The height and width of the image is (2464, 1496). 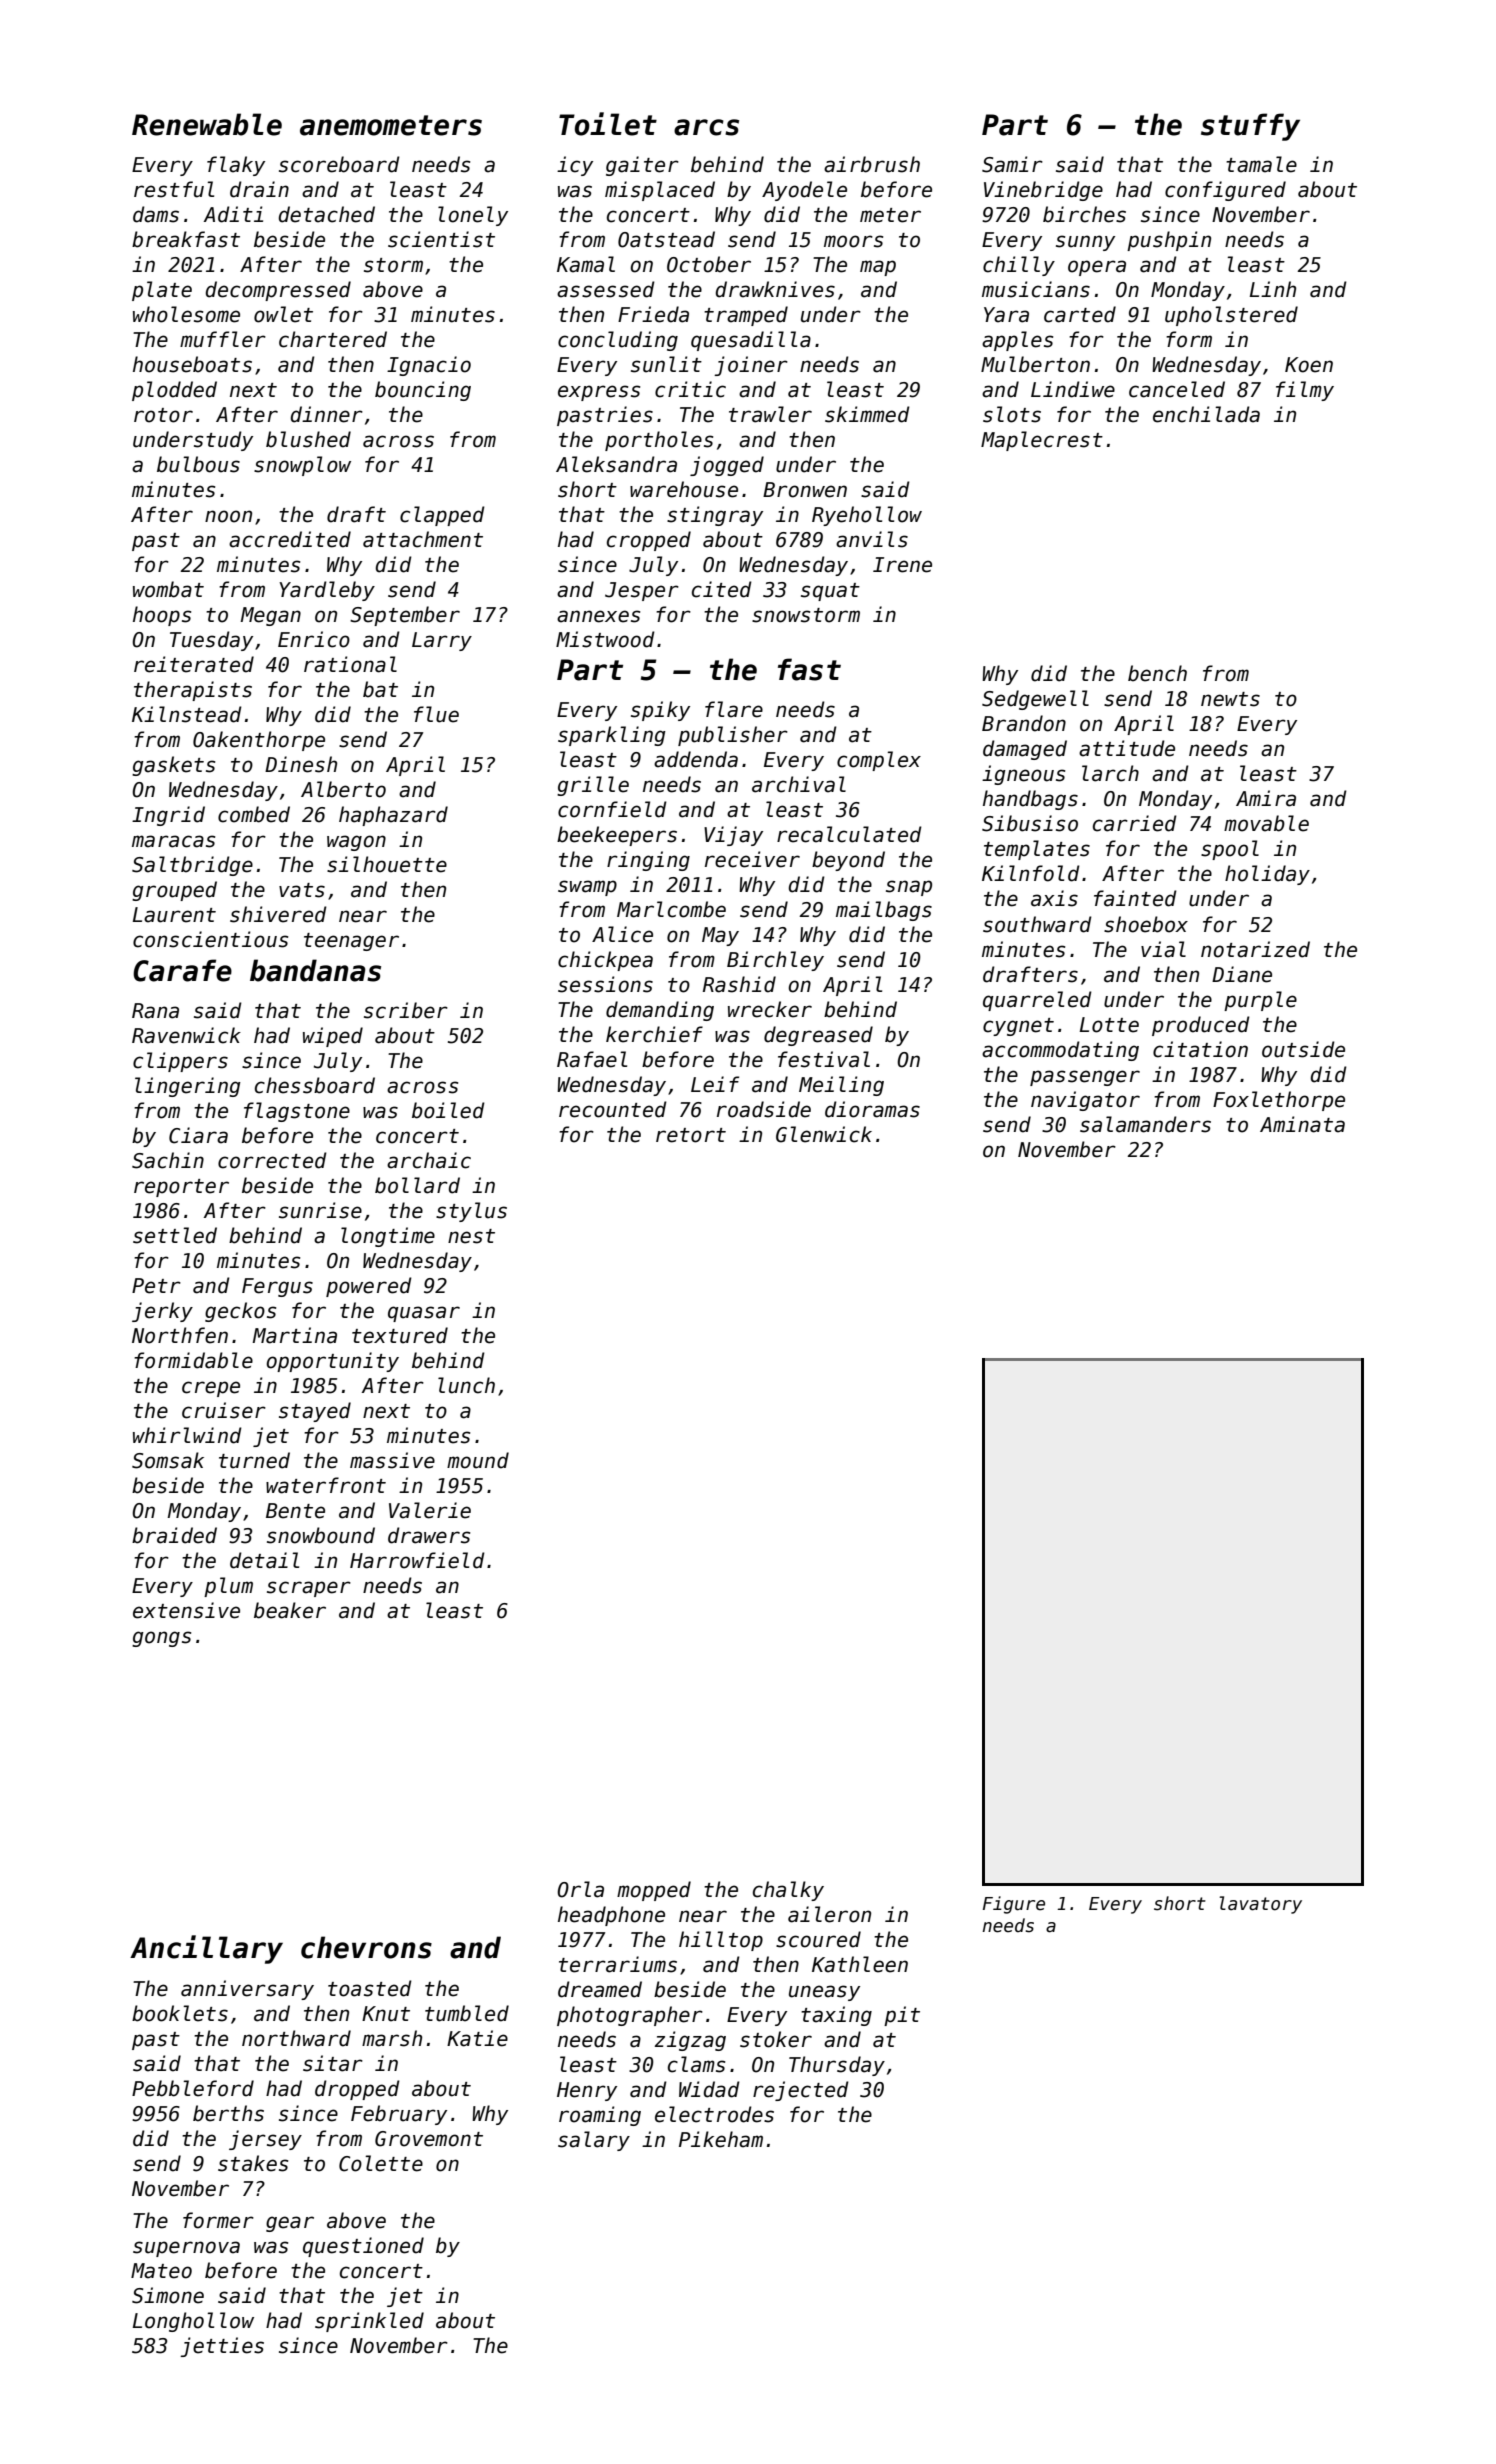 I want to click on stuffy, so click(x=1250, y=127).
